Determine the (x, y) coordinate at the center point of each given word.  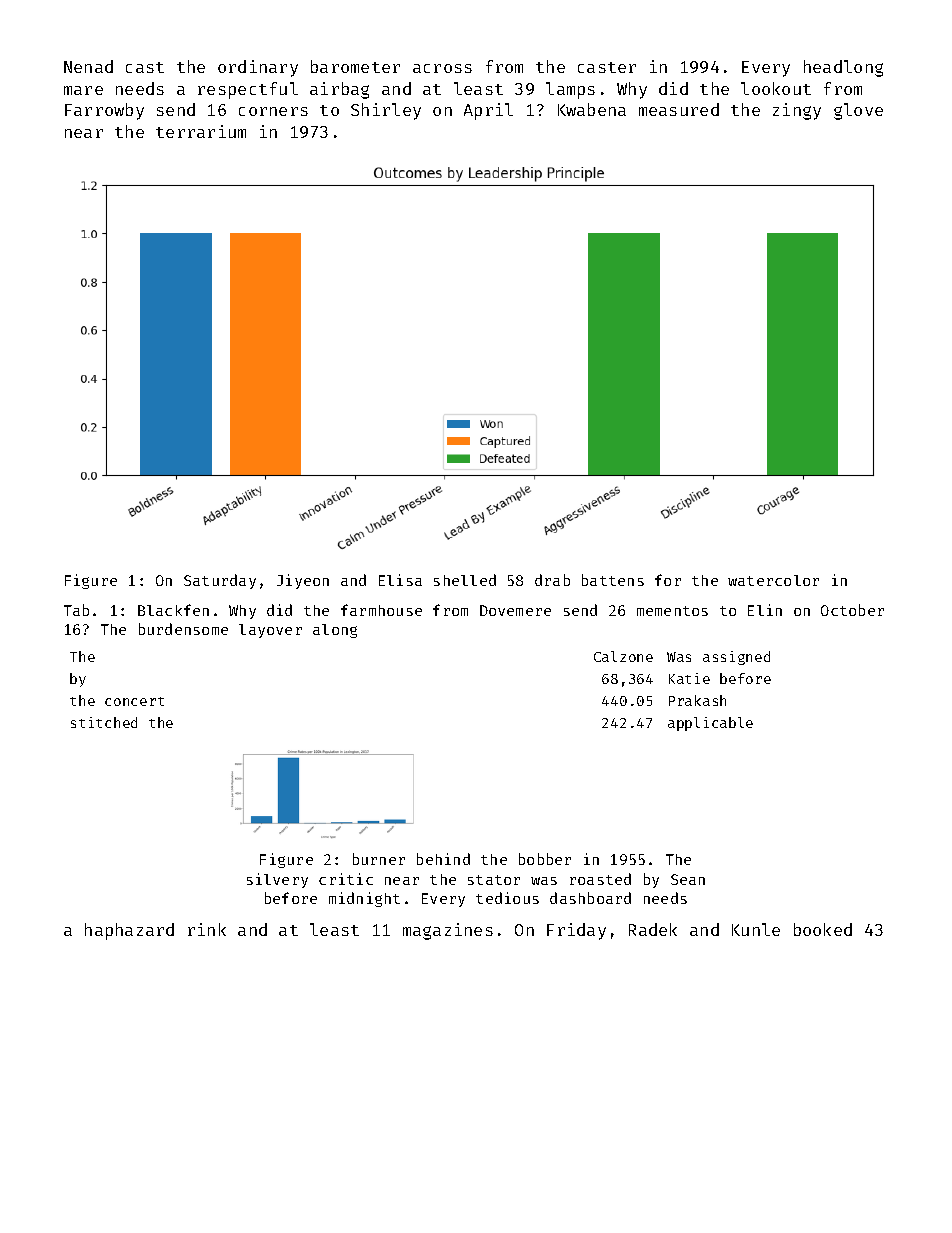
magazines (448, 931)
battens (613, 580)
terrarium (201, 131)
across (442, 68)
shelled (465, 580)
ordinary (258, 68)
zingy (797, 111)
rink (207, 929)
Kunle (756, 929)
